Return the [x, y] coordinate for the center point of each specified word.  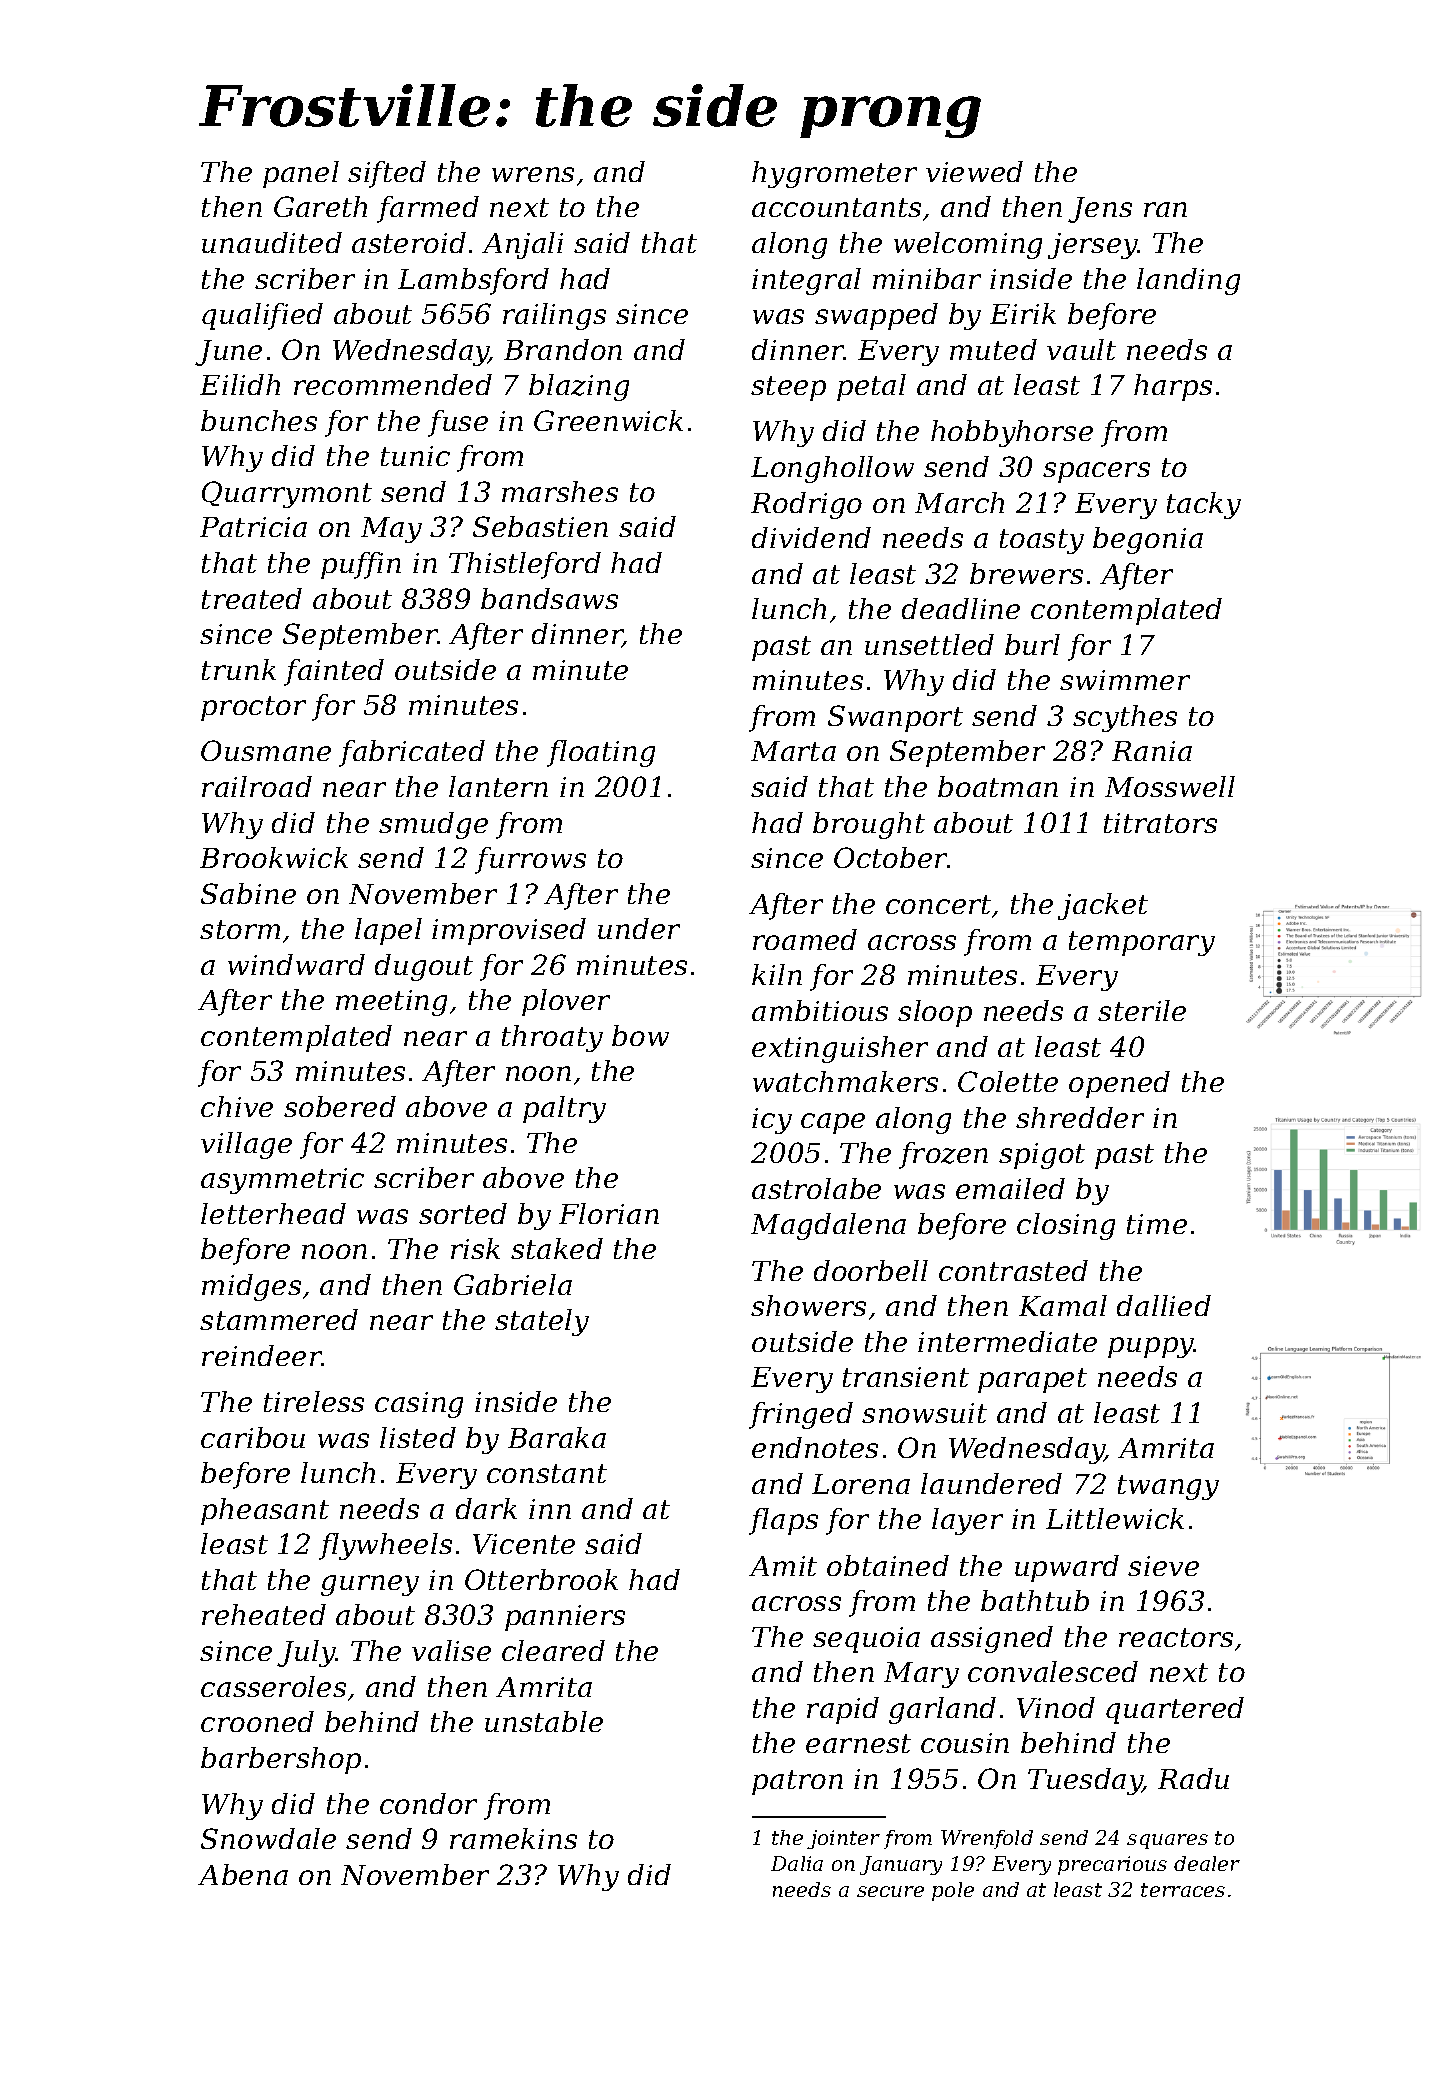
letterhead [273, 1213]
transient [906, 1377]
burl [1032, 644]
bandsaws [549, 598]
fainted [334, 672]
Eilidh [240, 384]
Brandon [563, 349]
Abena [243, 1874]
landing [1188, 281]
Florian [609, 1213]
